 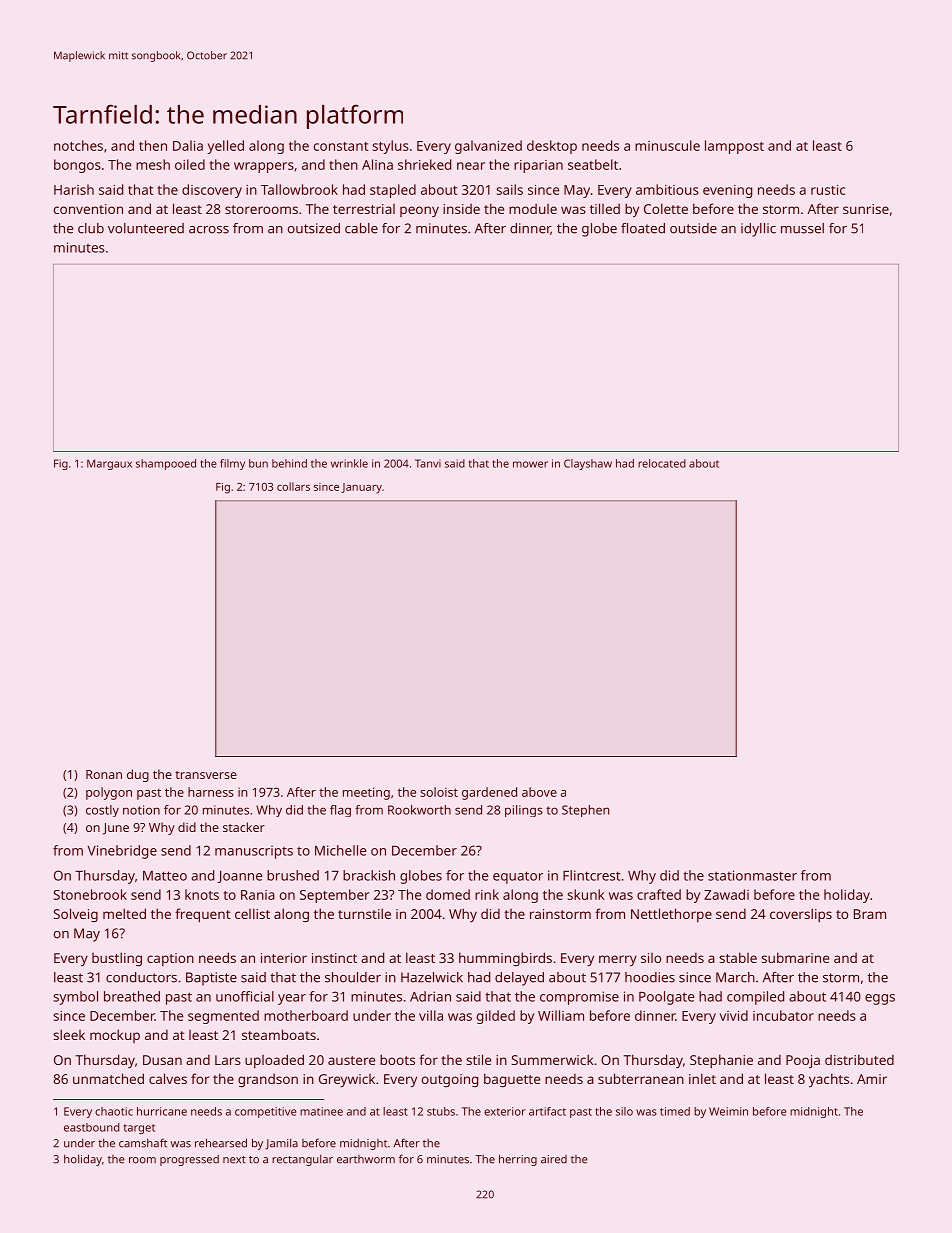 I want to click on behind, so click(x=289, y=463).
